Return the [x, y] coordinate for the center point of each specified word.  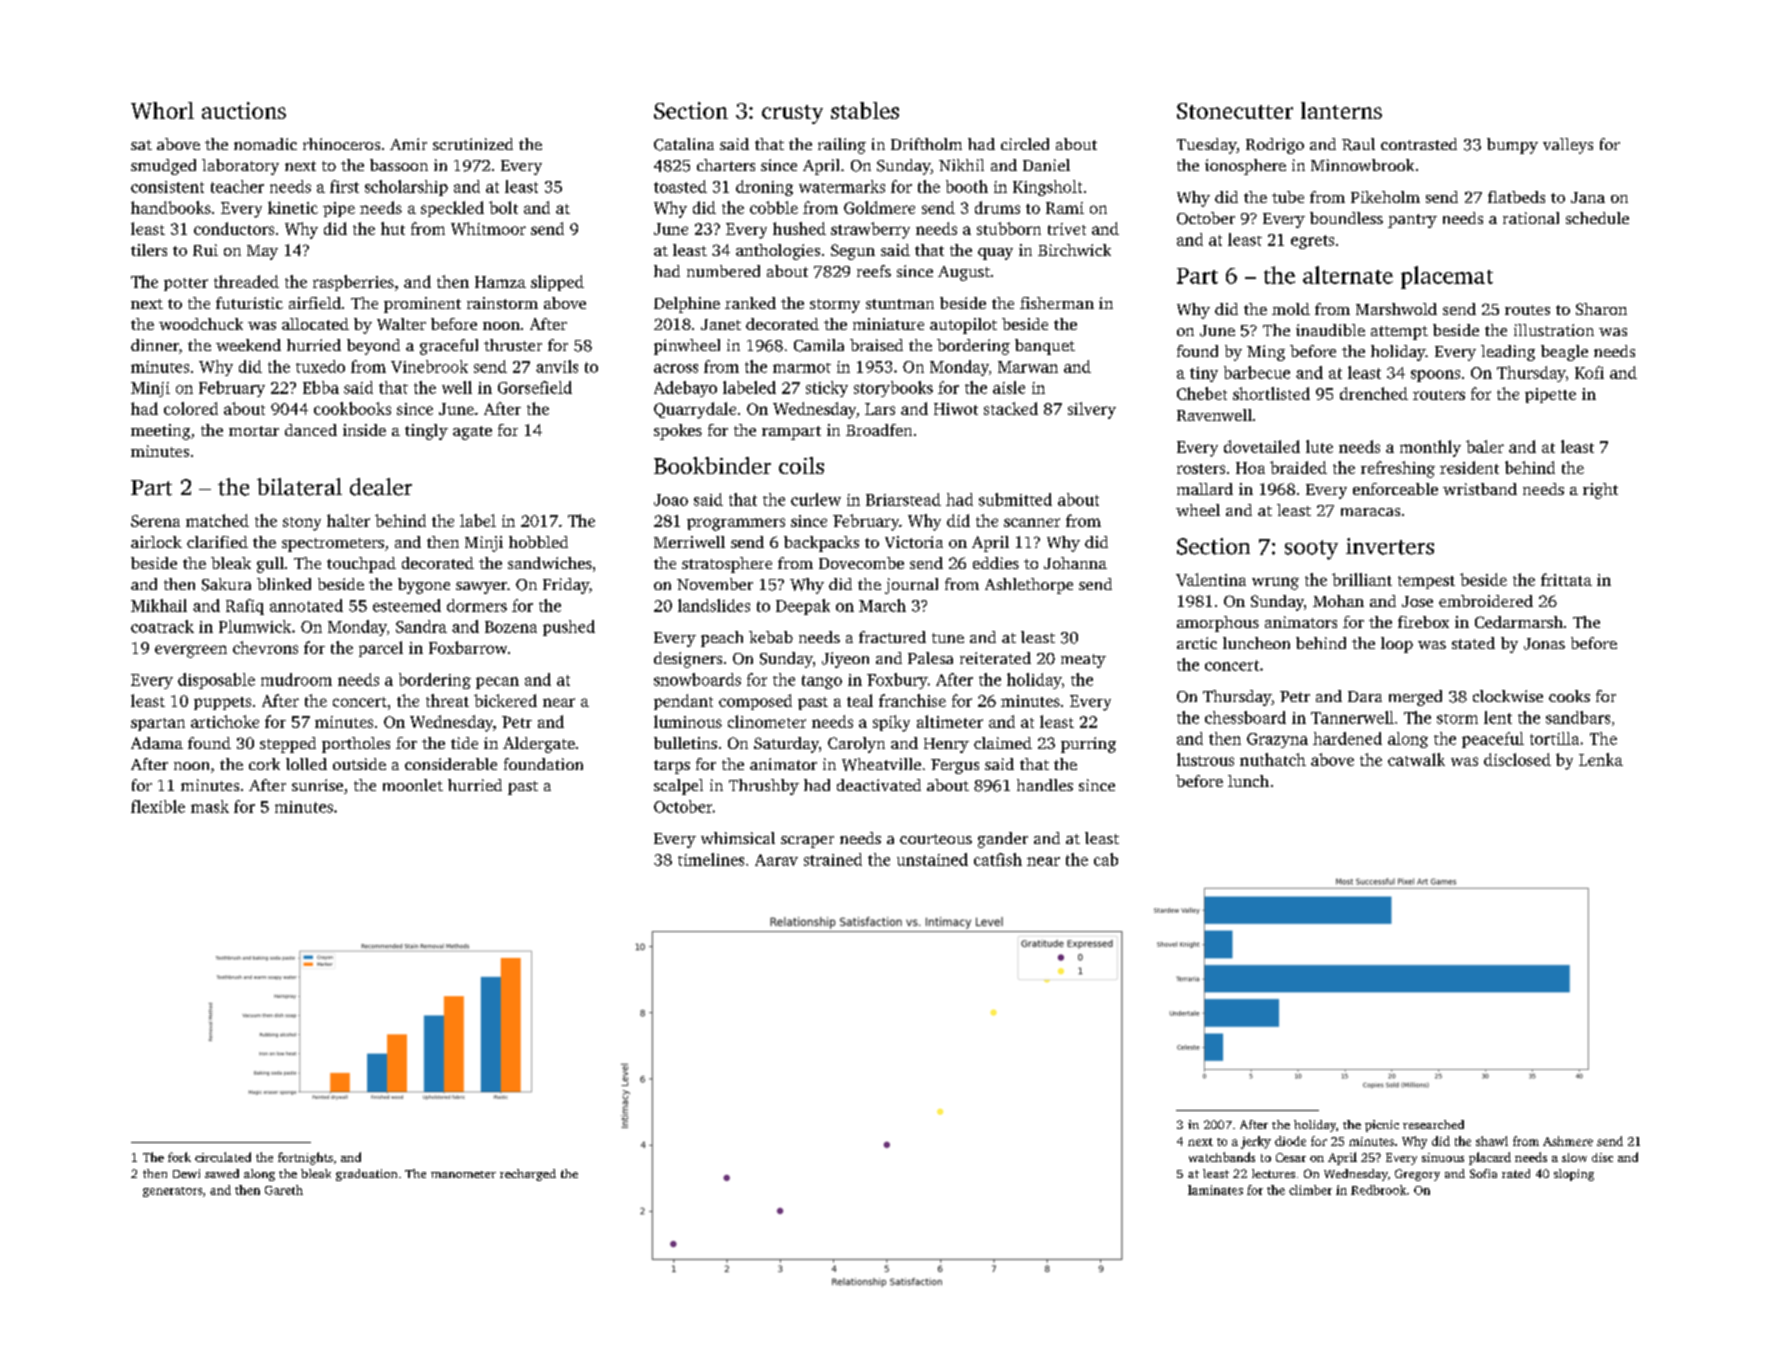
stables [865, 110]
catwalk [1416, 759]
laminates [1215, 1190]
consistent [167, 187]
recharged [528, 1175]
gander [1003, 840]
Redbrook [1378, 1190]
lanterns [1341, 110]
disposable [216, 681]
